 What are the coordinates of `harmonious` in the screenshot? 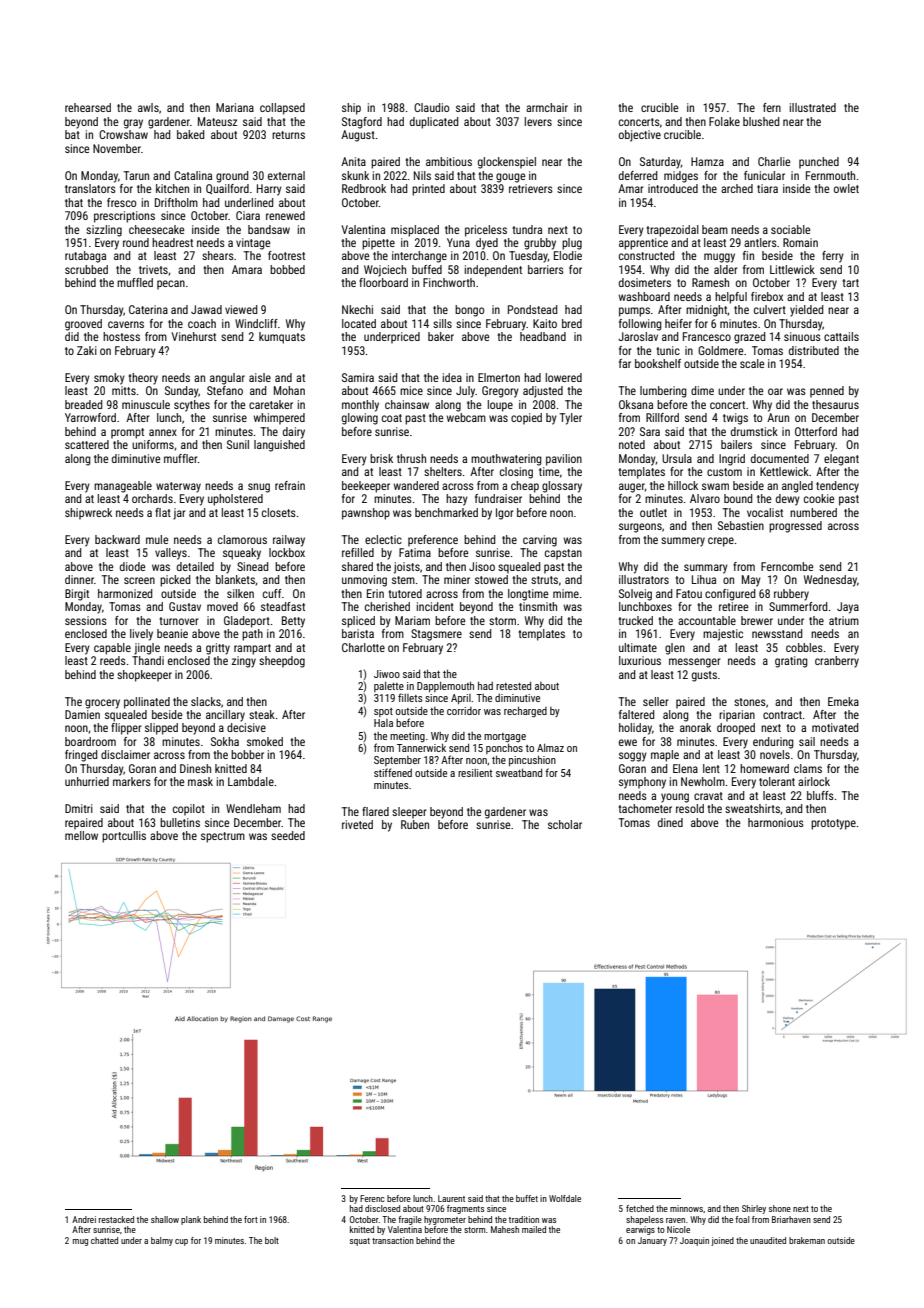 It's located at (776, 822).
